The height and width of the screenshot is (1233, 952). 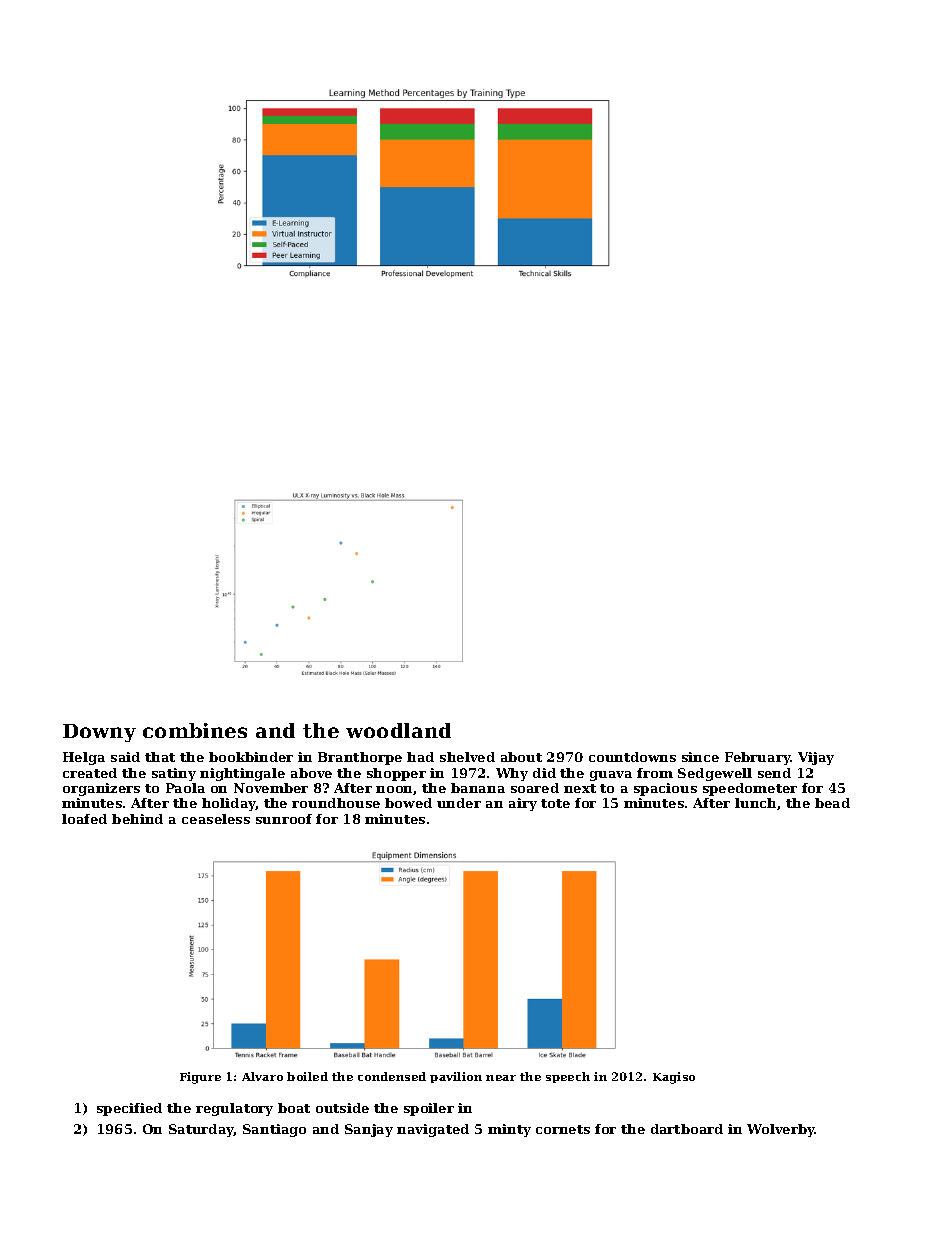 I want to click on combines, so click(x=195, y=730).
